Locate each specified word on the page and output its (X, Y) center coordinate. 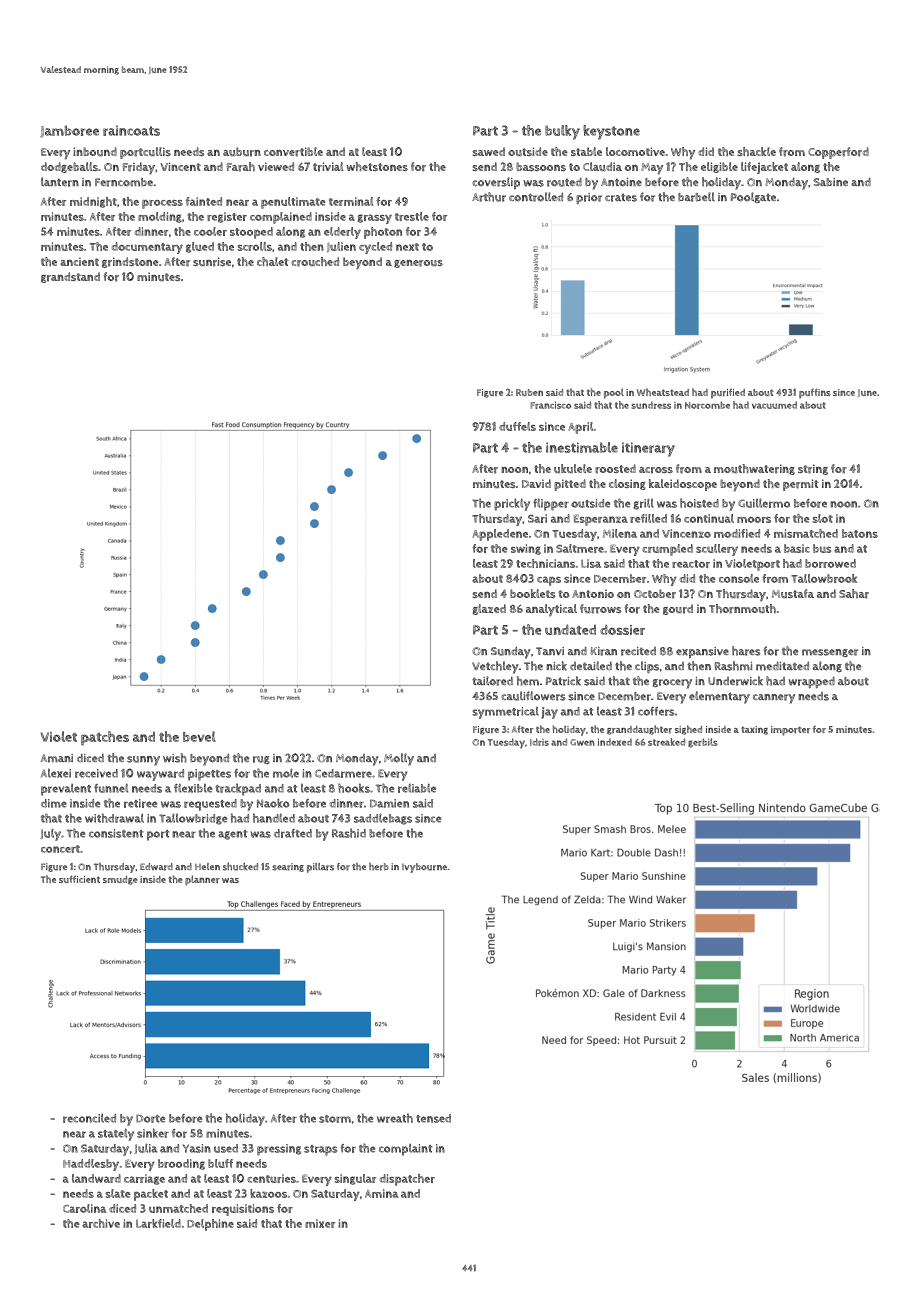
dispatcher (407, 1180)
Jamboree (69, 131)
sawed (488, 151)
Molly (399, 759)
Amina (381, 1193)
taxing (754, 730)
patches (105, 738)
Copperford (838, 153)
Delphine (210, 1225)
